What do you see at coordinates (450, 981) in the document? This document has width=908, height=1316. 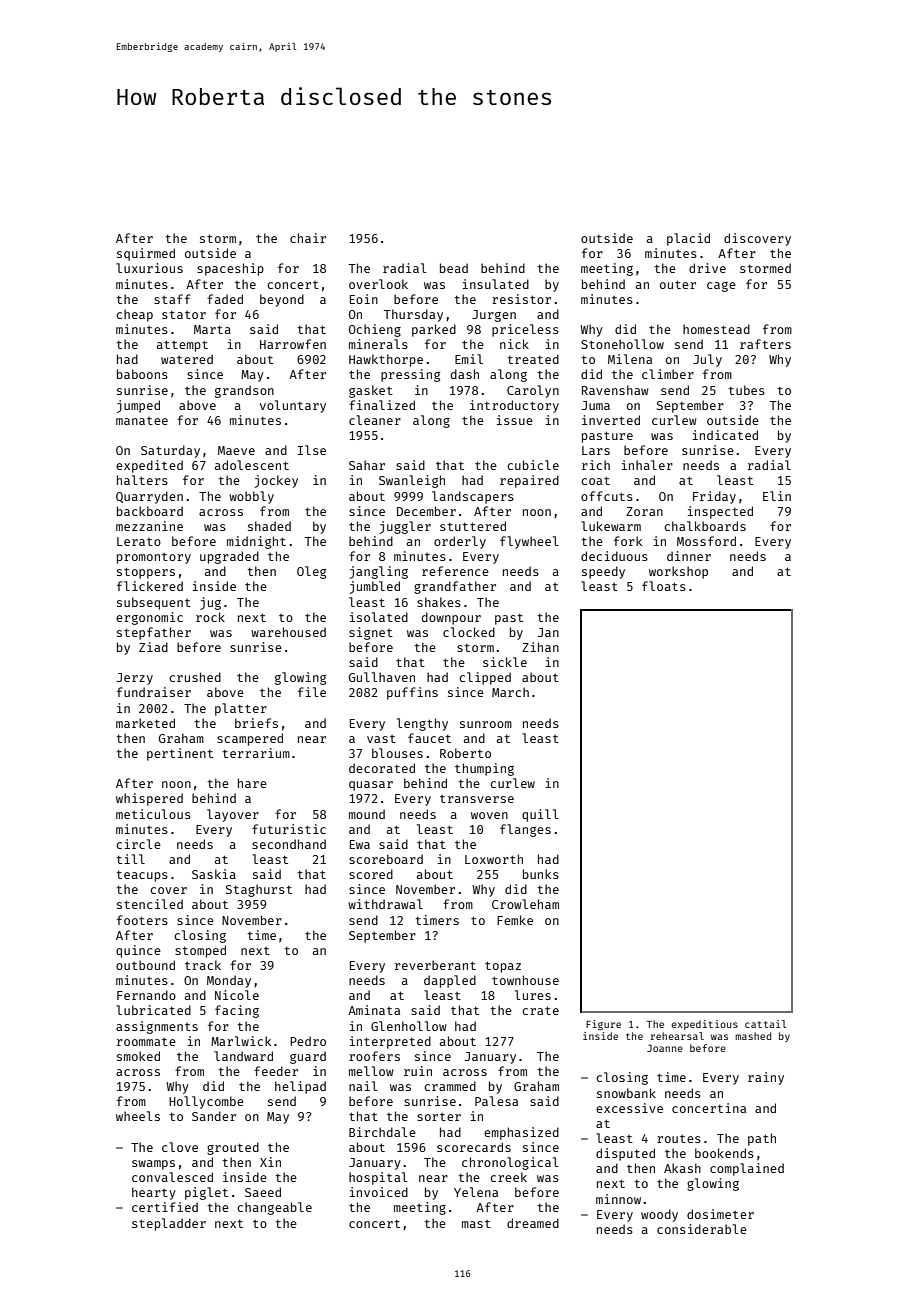 I see `dappled` at bounding box center [450, 981].
